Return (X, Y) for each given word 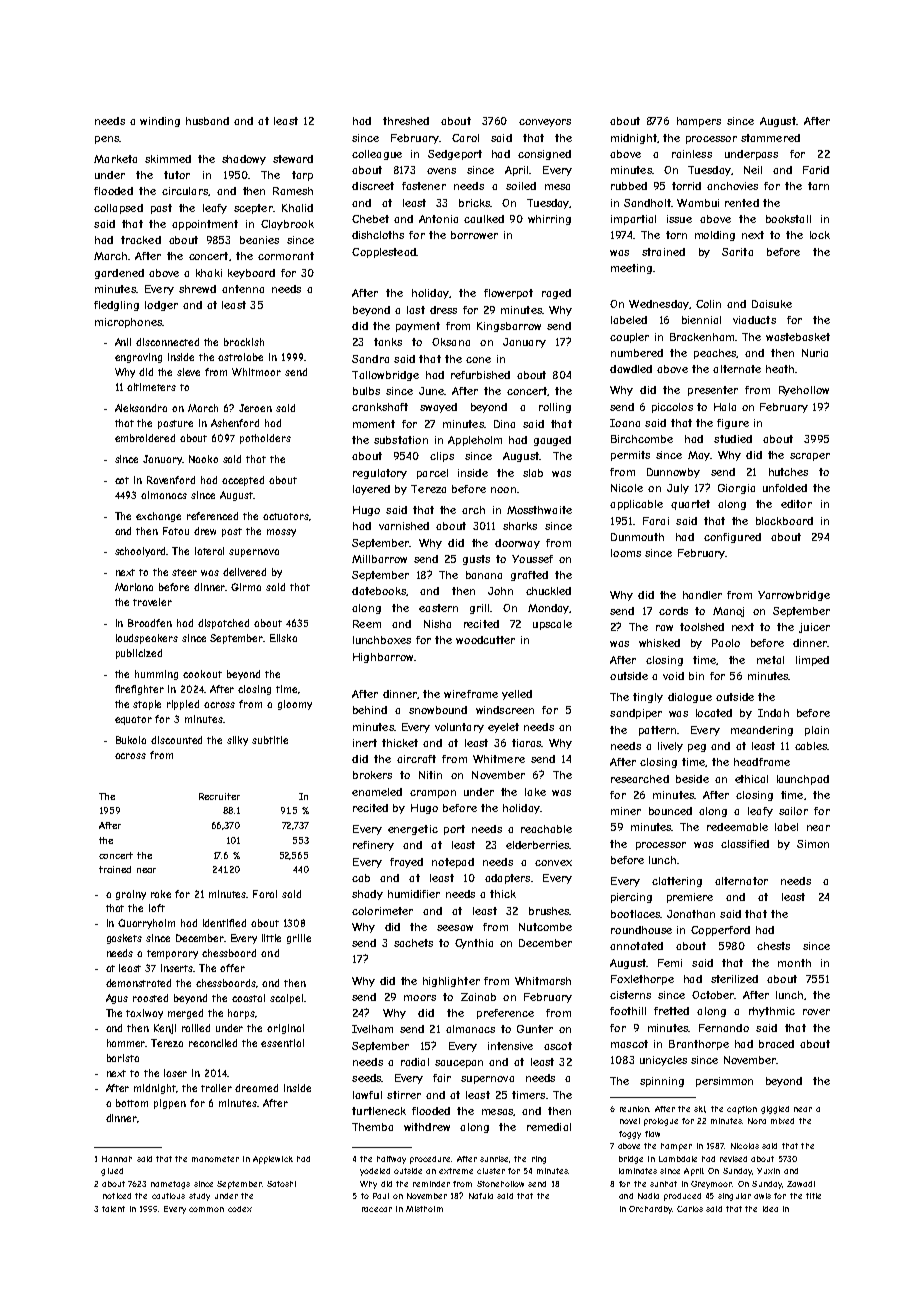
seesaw (455, 928)
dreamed (256, 1088)
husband (207, 121)
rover (816, 1012)
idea (770, 1209)
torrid (686, 186)
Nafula (481, 1196)
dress (443, 310)
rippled (183, 705)
